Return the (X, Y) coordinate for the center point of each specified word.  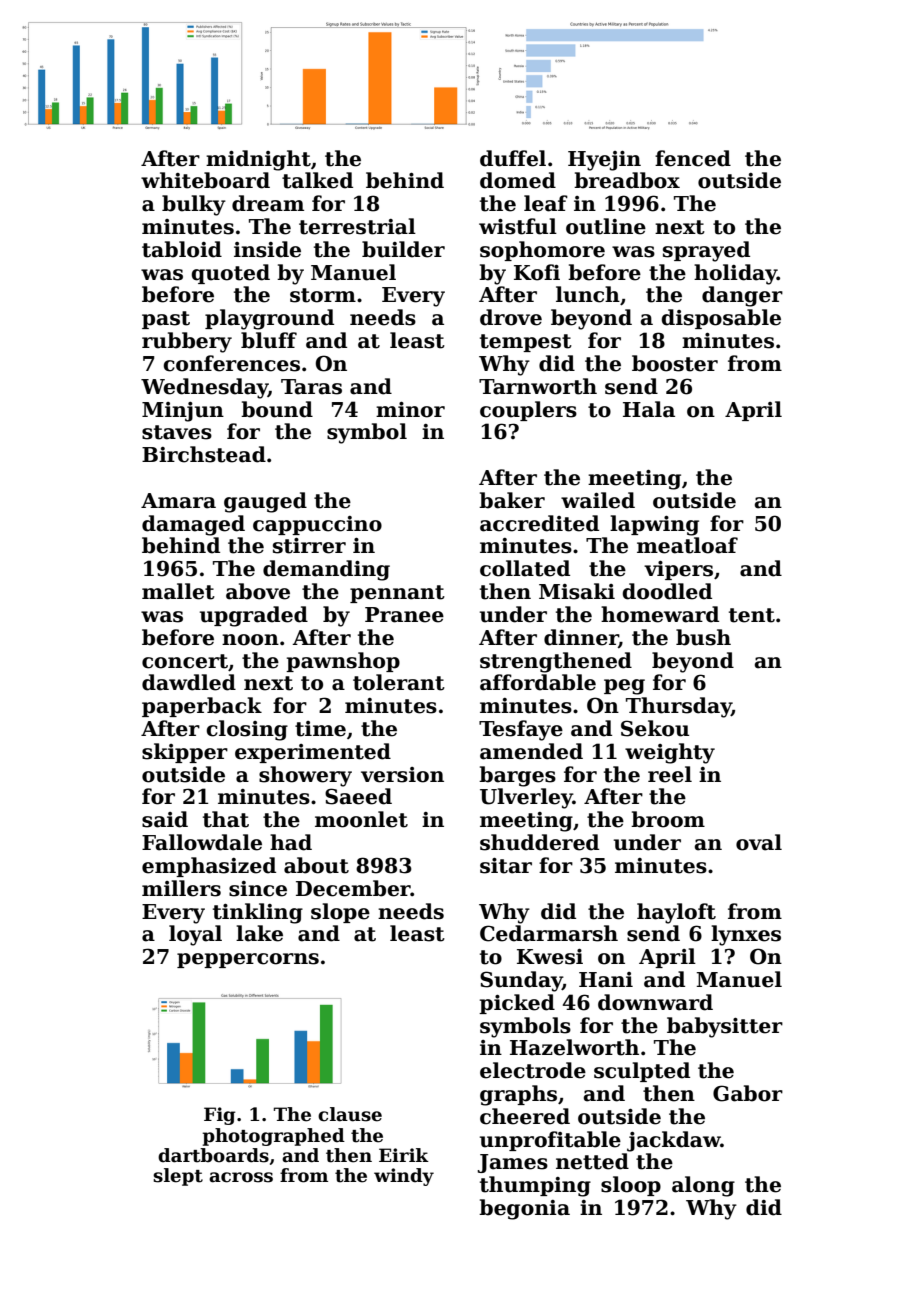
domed (518, 180)
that (226, 819)
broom (668, 819)
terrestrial (357, 226)
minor (410, 410)
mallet (178, 591)
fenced (693, 158)
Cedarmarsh (549, 933)
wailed (598, 500)
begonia (524, 1209)
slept (178, 1177)
